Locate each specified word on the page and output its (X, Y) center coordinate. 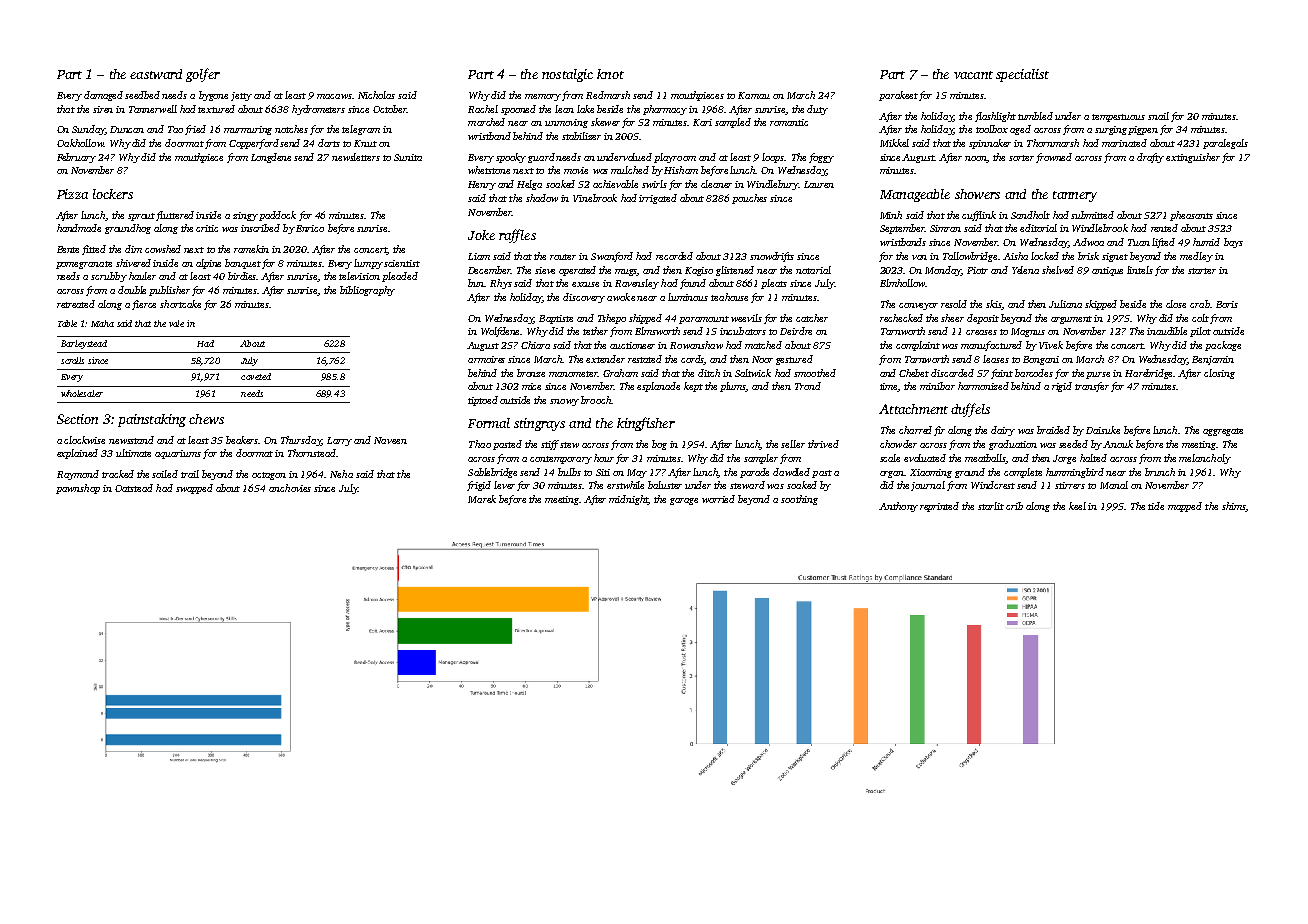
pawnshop (78, 489)
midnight (628, 500)
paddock (277, 216)
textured (216, 109)
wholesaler (82, 393)
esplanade (658, 387)
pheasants (1191, 216)
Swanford (612, 257)
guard (541, 158)
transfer (1092, 387)
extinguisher (1193, 158)
